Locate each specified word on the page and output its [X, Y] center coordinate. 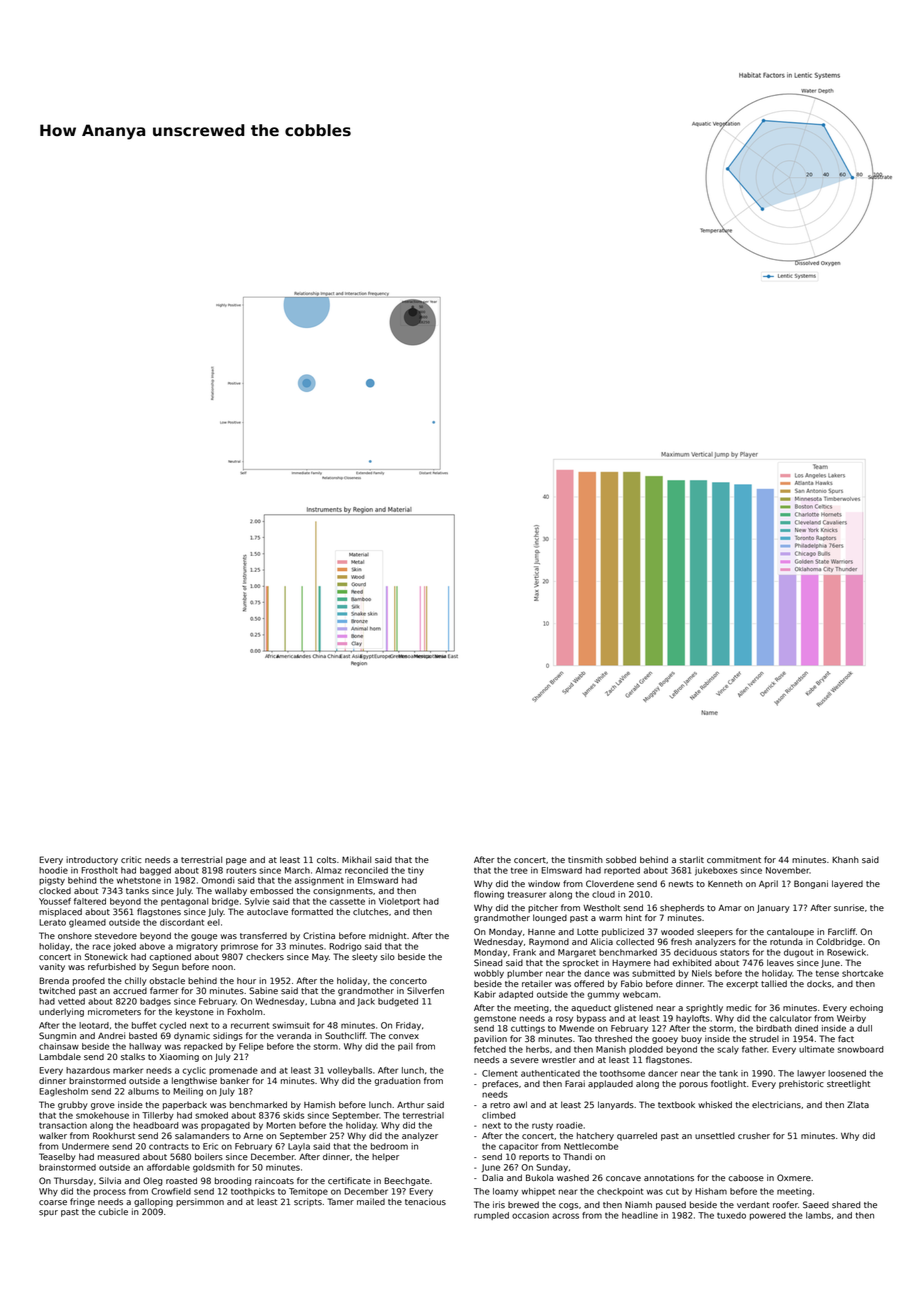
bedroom [389, 1146]
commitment [734, 859]
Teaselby [57, 1157]
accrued [130, 990]
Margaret [577, 953]
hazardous [88, 1070]
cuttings [528, 1029]
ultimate [816, 1049]
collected [635, 941]
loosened [847, 1073]
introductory [92, 860]
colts [326, 859]
